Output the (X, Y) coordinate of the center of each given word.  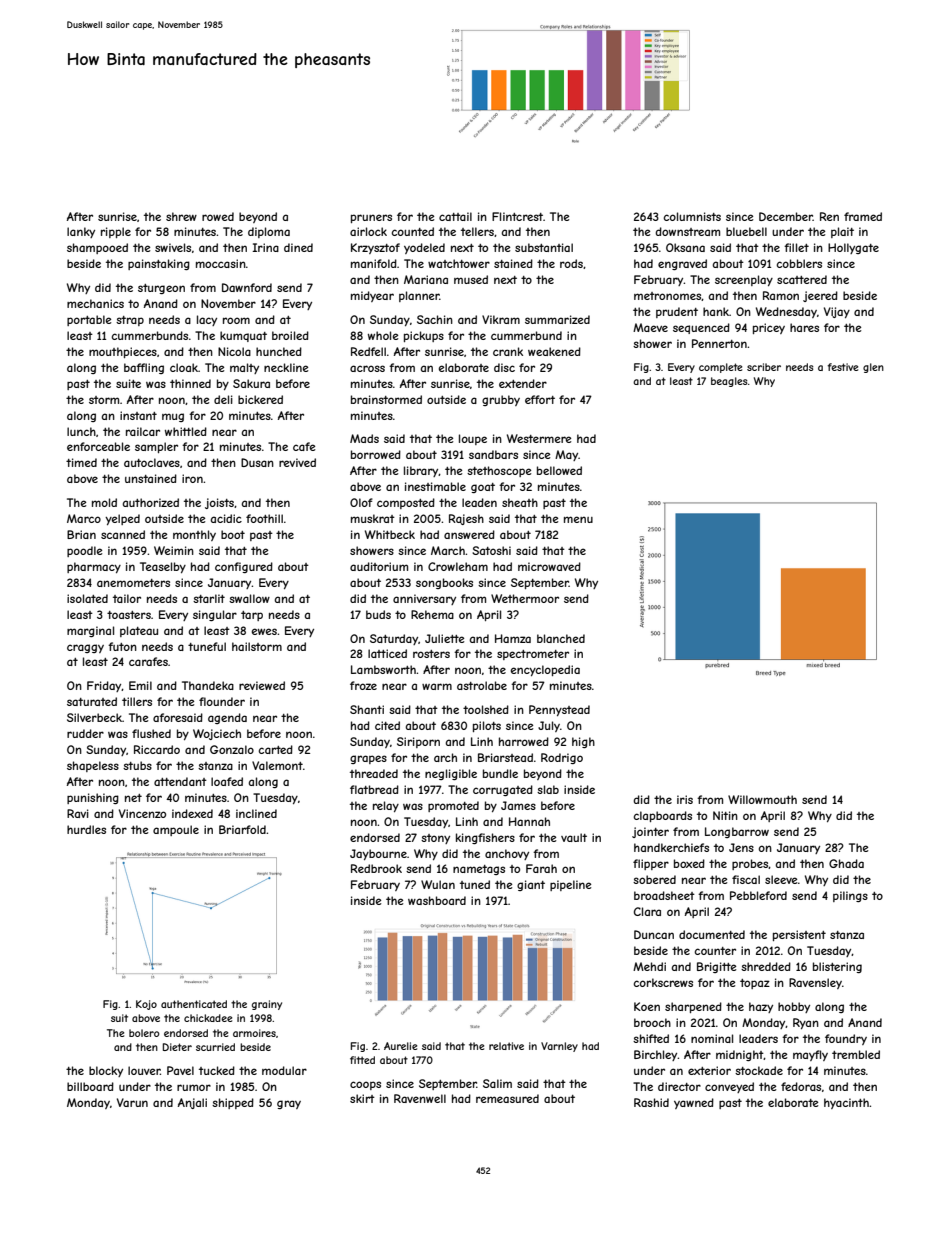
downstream (687, 231)
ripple (116, 232)
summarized (557, 319)
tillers (137, 701)
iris (685, 799)
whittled (186, 431)
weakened (554, 351)
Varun (132, 1102)
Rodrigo (562, 758)
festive (843, 367)
